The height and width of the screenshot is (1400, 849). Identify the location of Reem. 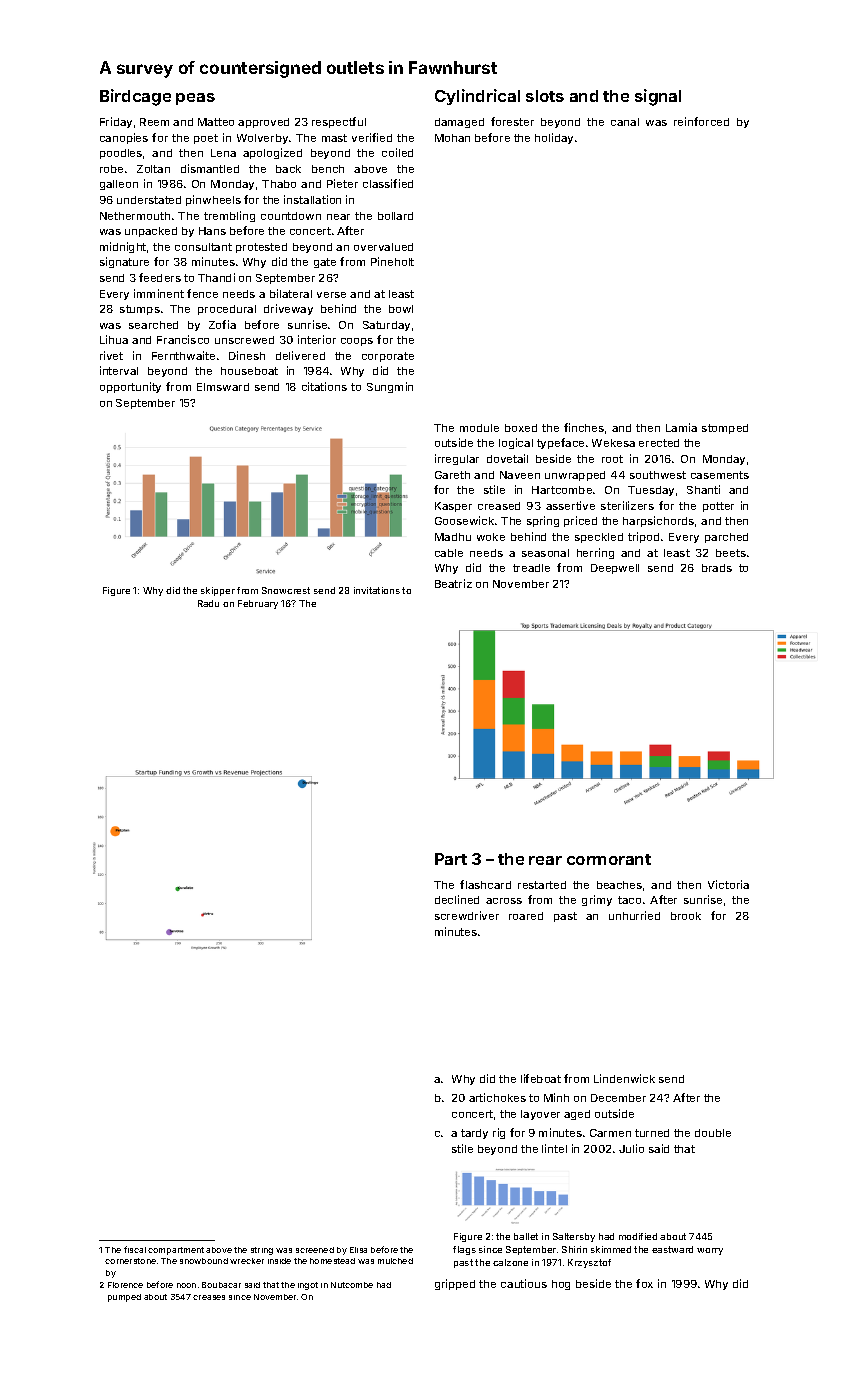
(154, 122).
